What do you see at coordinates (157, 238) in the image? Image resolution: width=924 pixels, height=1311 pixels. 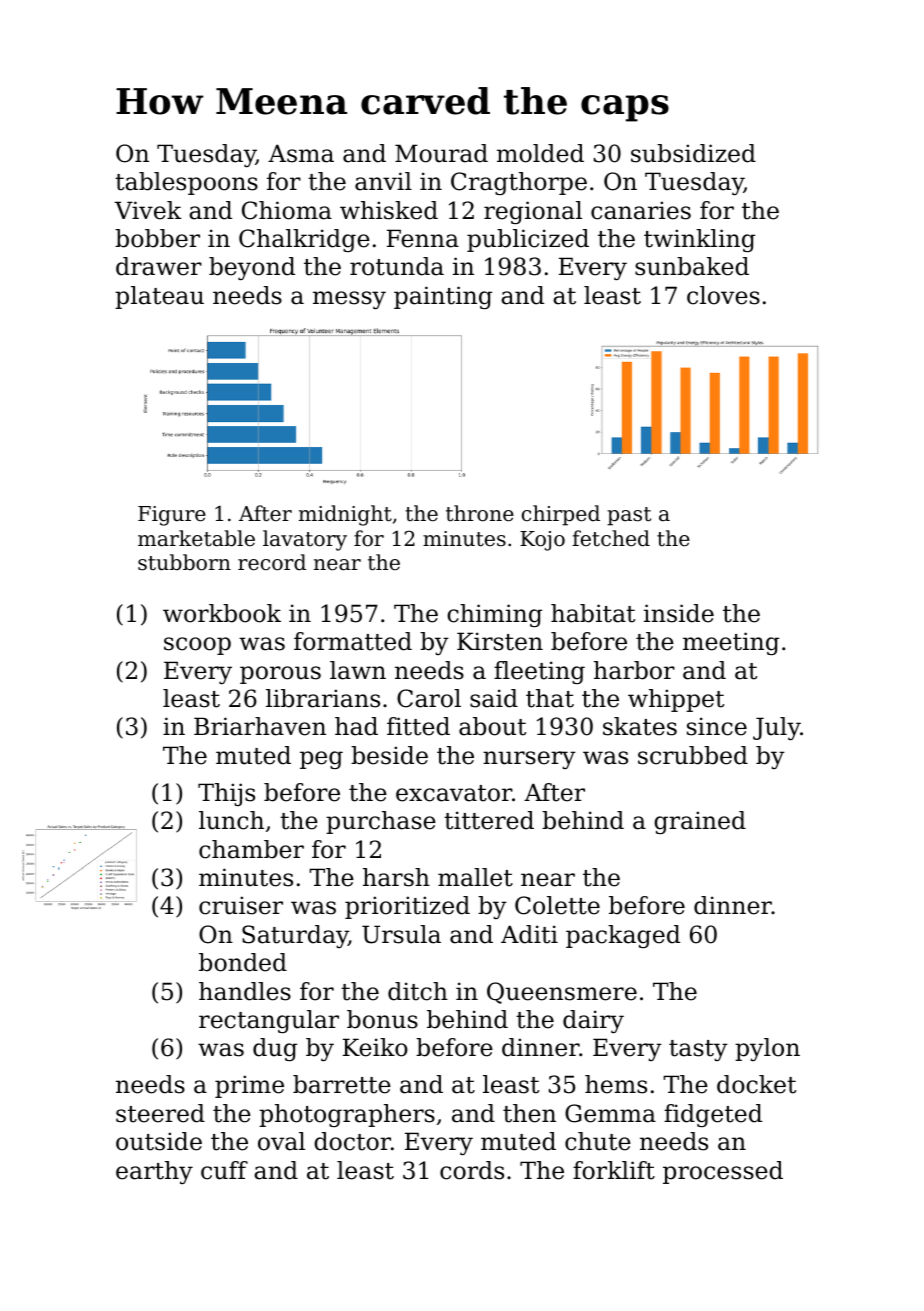 I see `bobber` at bounding box center [157, 238].
